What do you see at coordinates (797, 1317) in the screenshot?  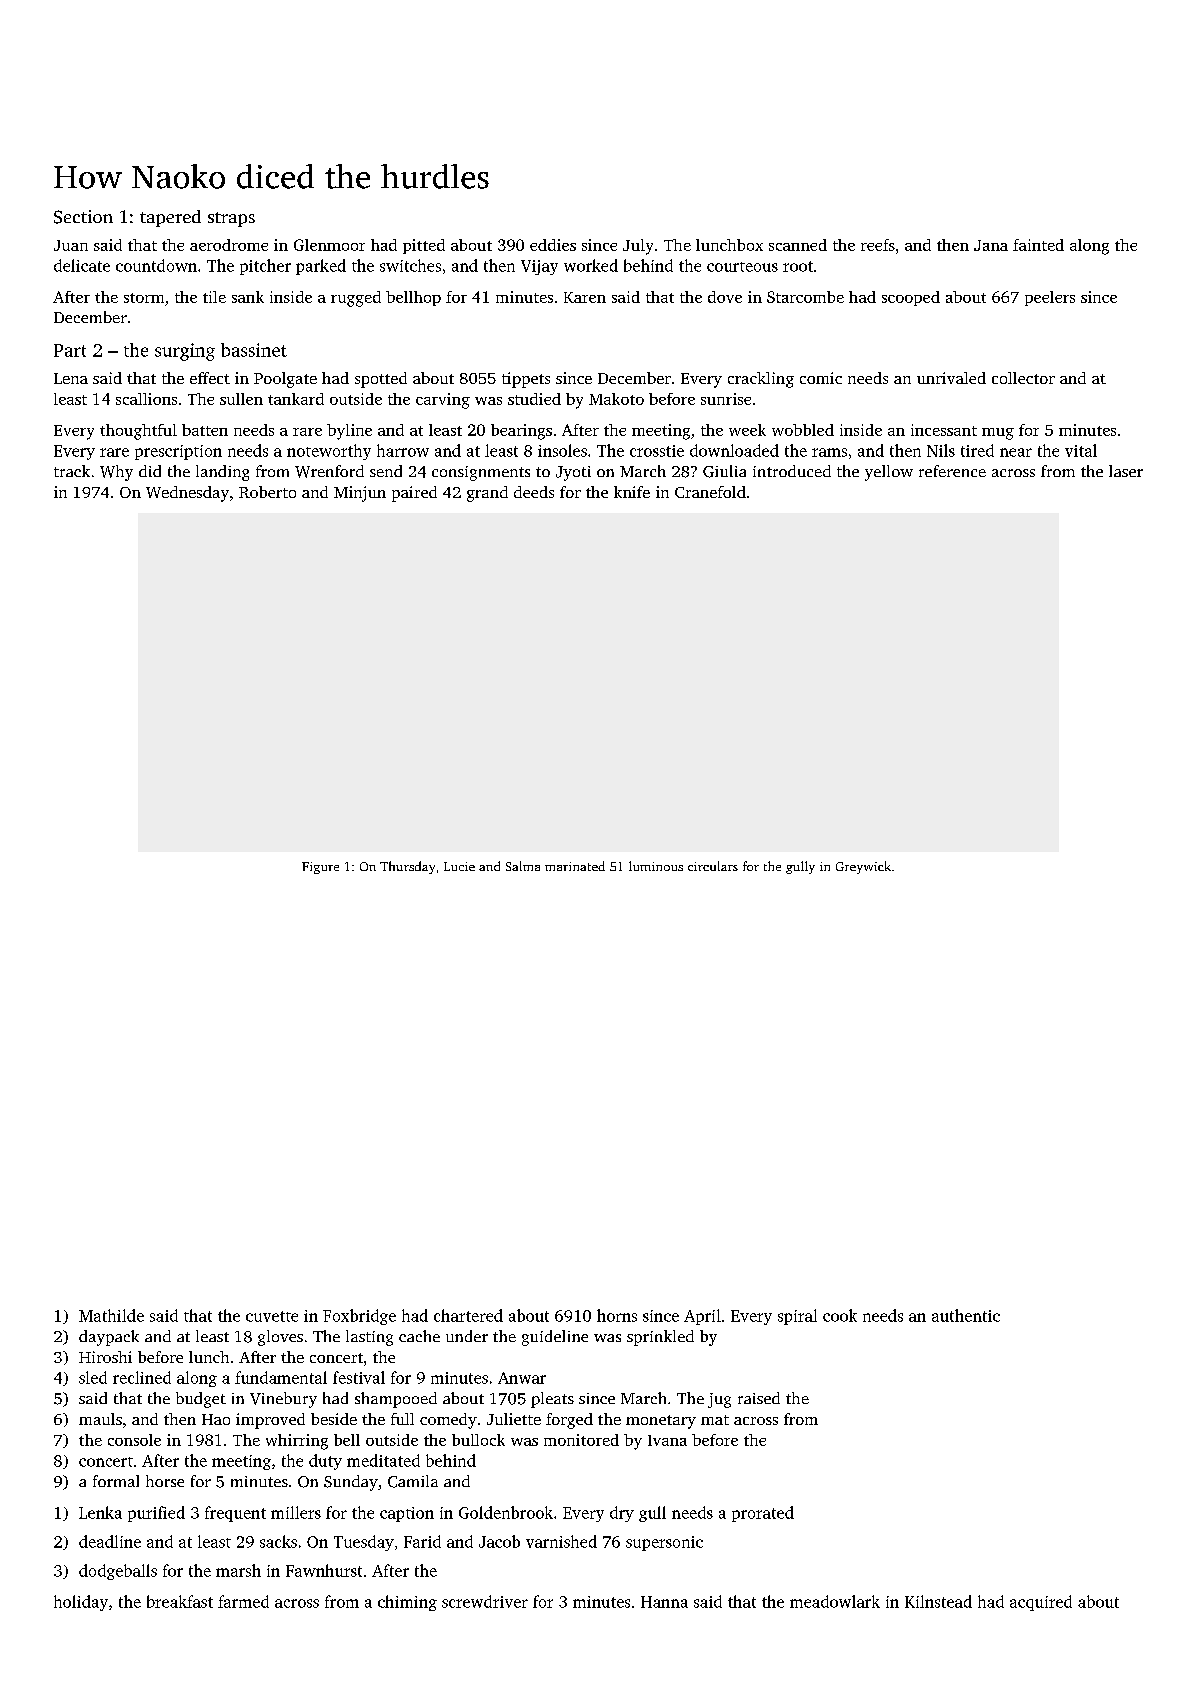 I see `spiral` at bounding box center [797, 1317].
